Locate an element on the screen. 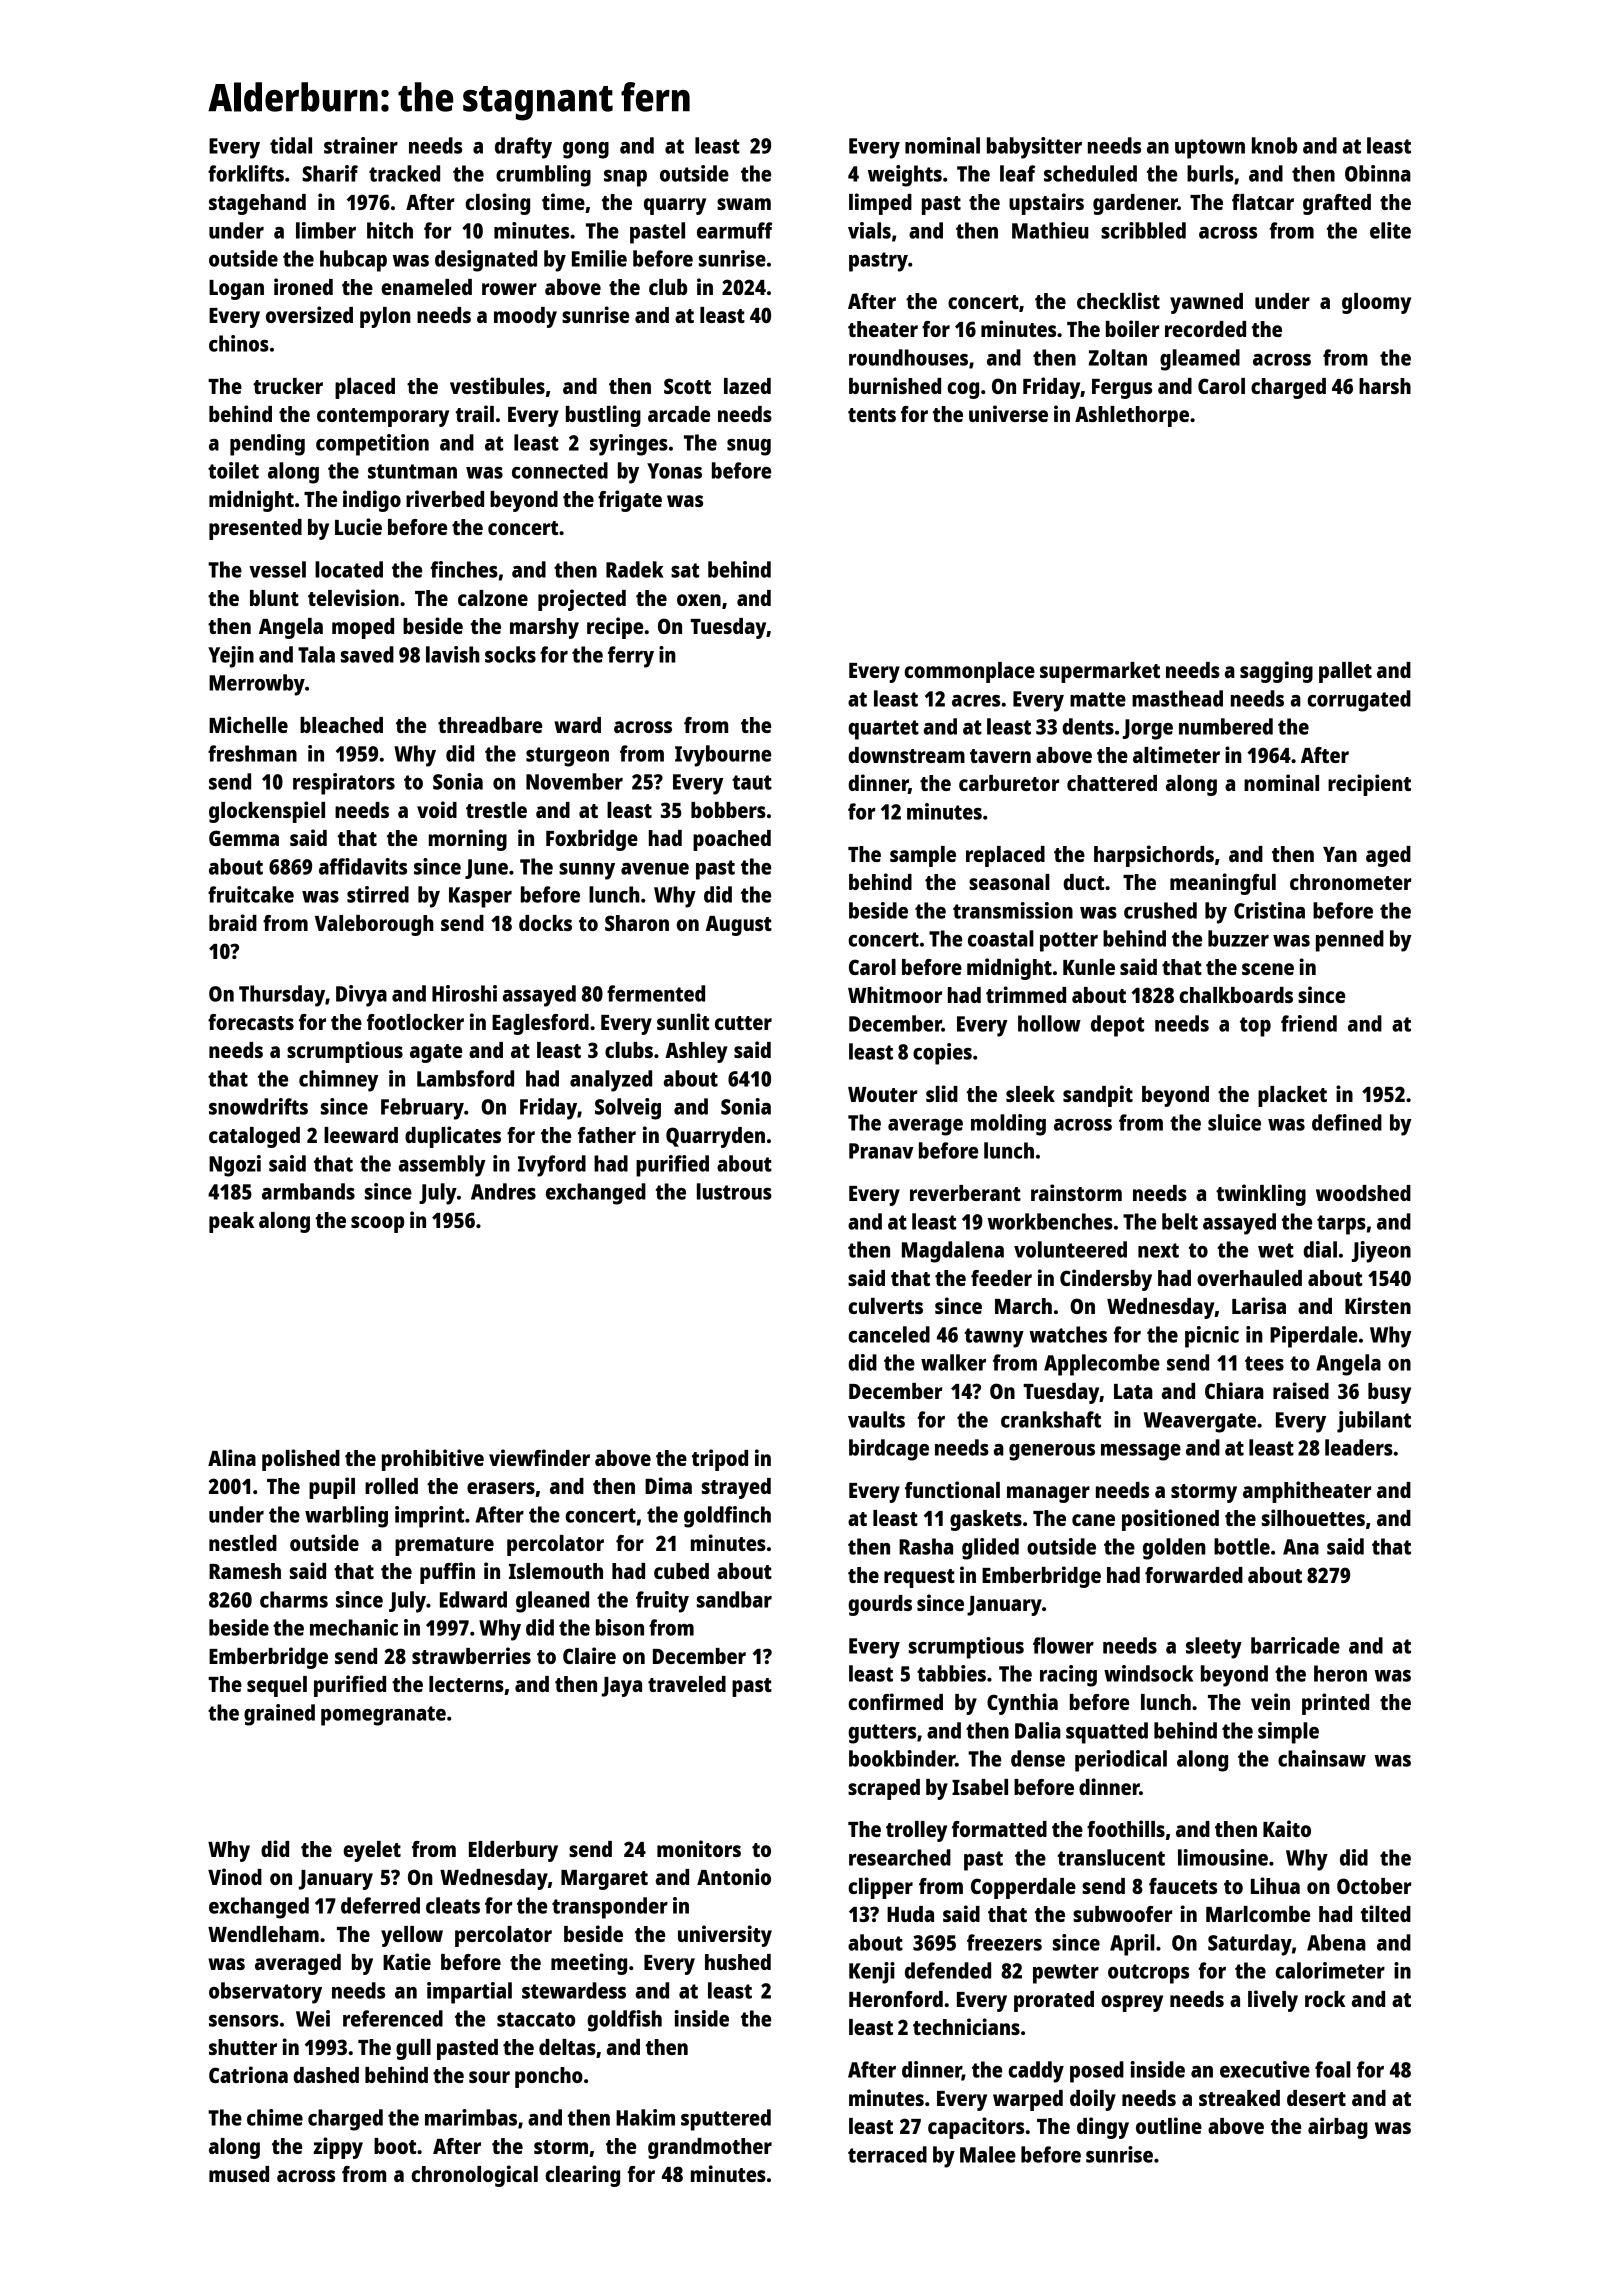 This screenshot has height=2292, width=1620. babysitter is located at coordinates (1034, 148).
